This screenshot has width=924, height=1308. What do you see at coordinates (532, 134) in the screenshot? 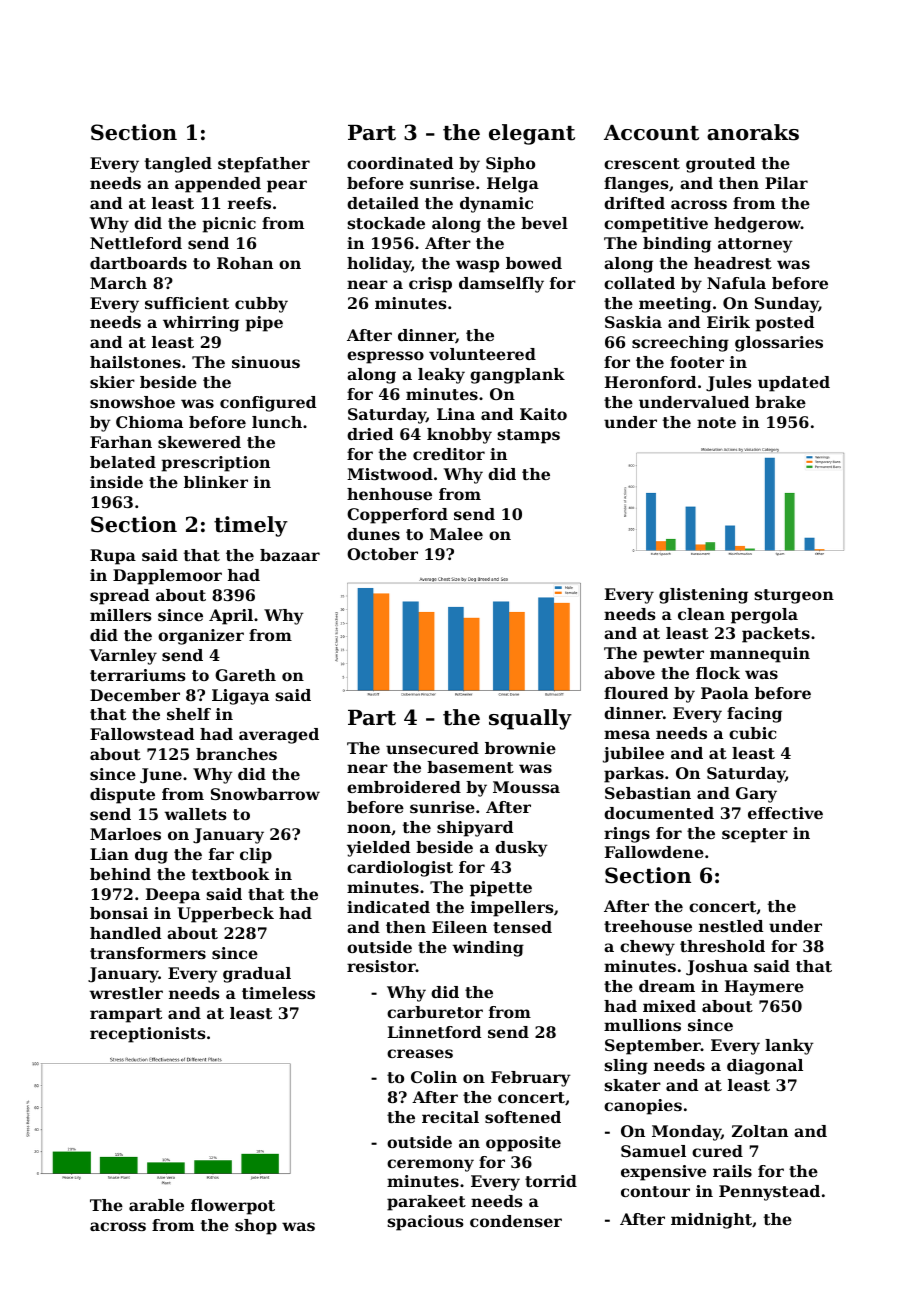
I see `elegant` at bounding box center [532, 134].
